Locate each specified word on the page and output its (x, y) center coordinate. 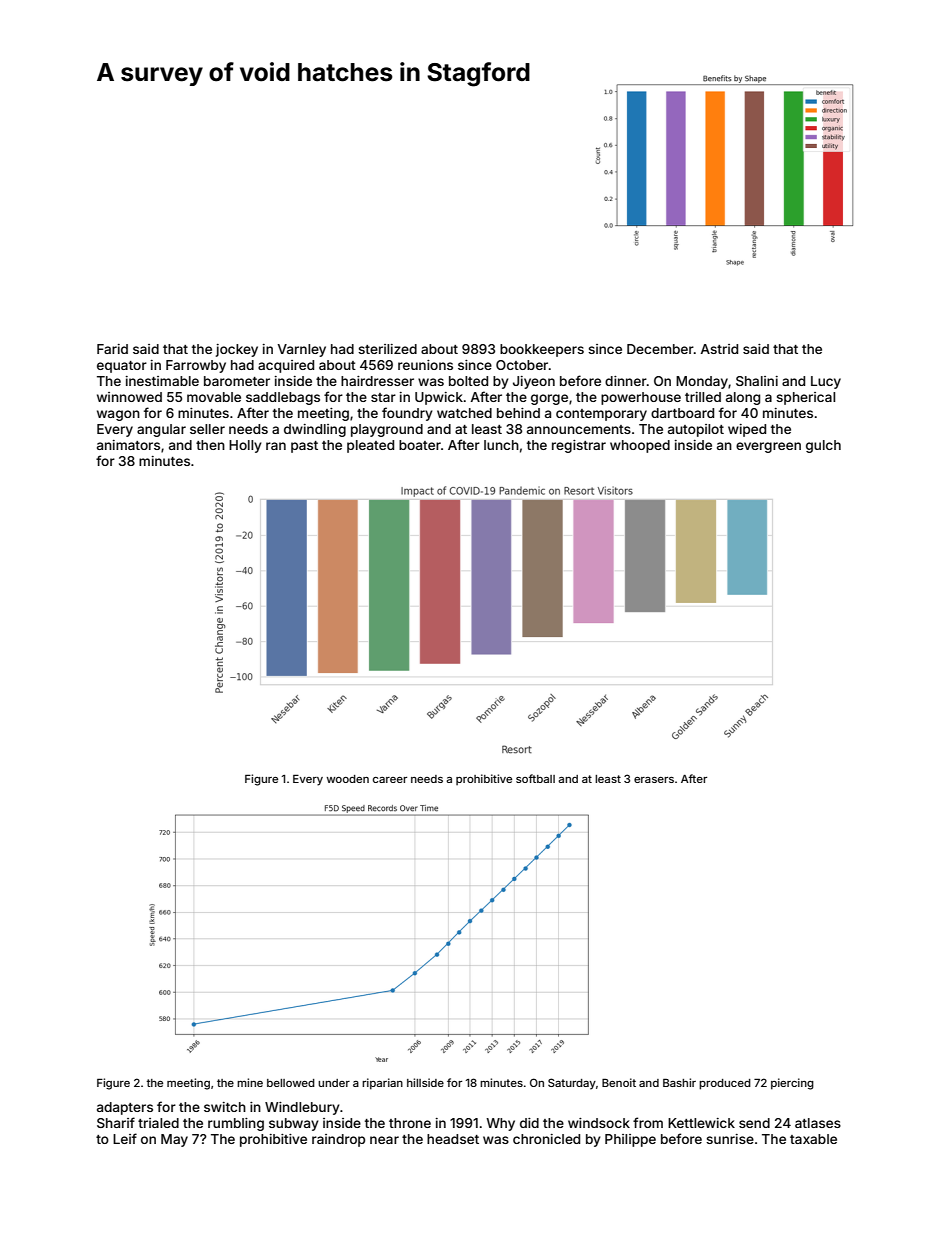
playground (387, 430)
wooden (347, 779)
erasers (654, 780)
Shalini (757, 381)
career (390, 780)
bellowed (291, 1083)
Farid (112, 349)
